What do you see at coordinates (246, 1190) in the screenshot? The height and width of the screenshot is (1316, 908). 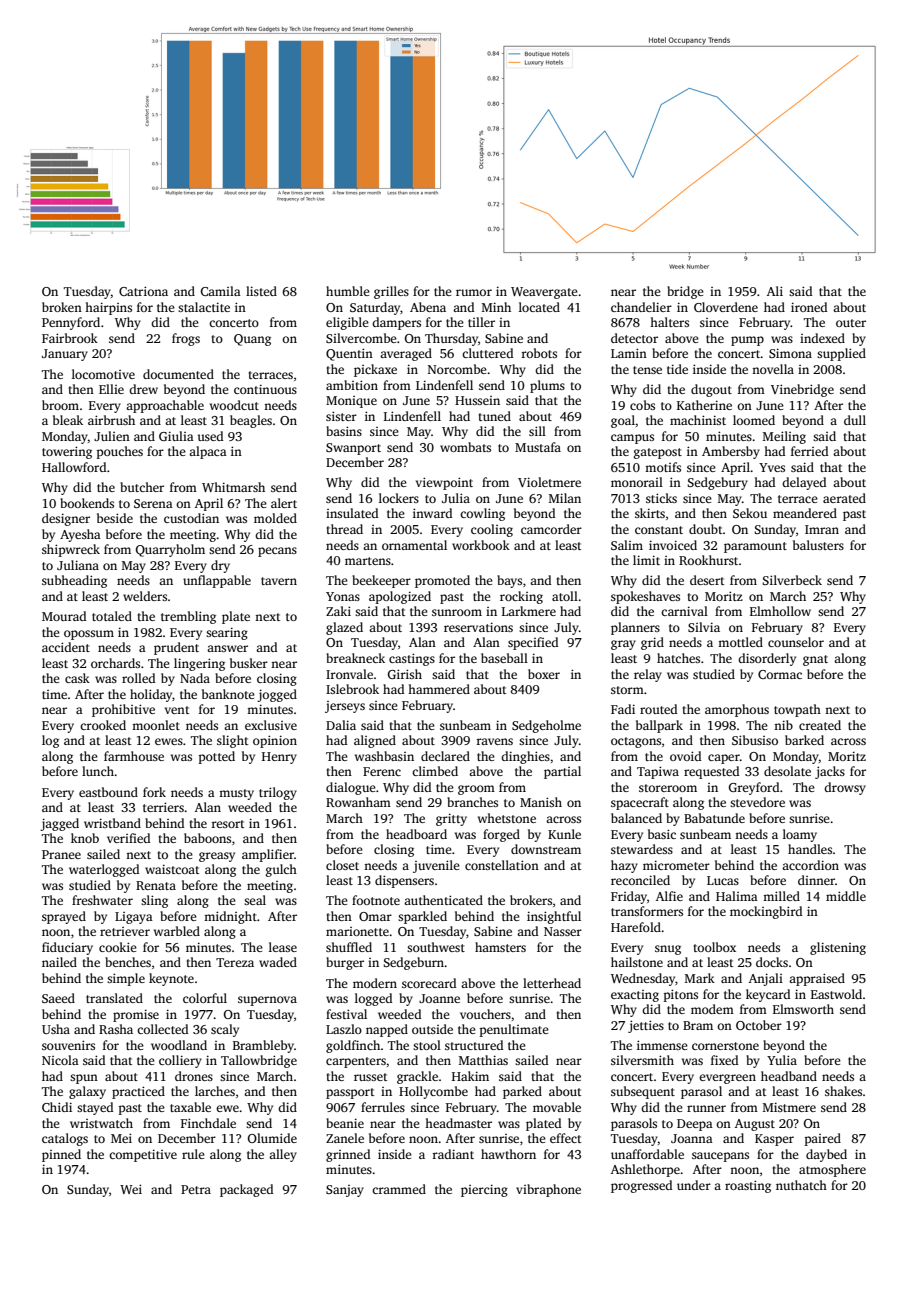 I see `packaged` at bounding box center [246, 1190].
